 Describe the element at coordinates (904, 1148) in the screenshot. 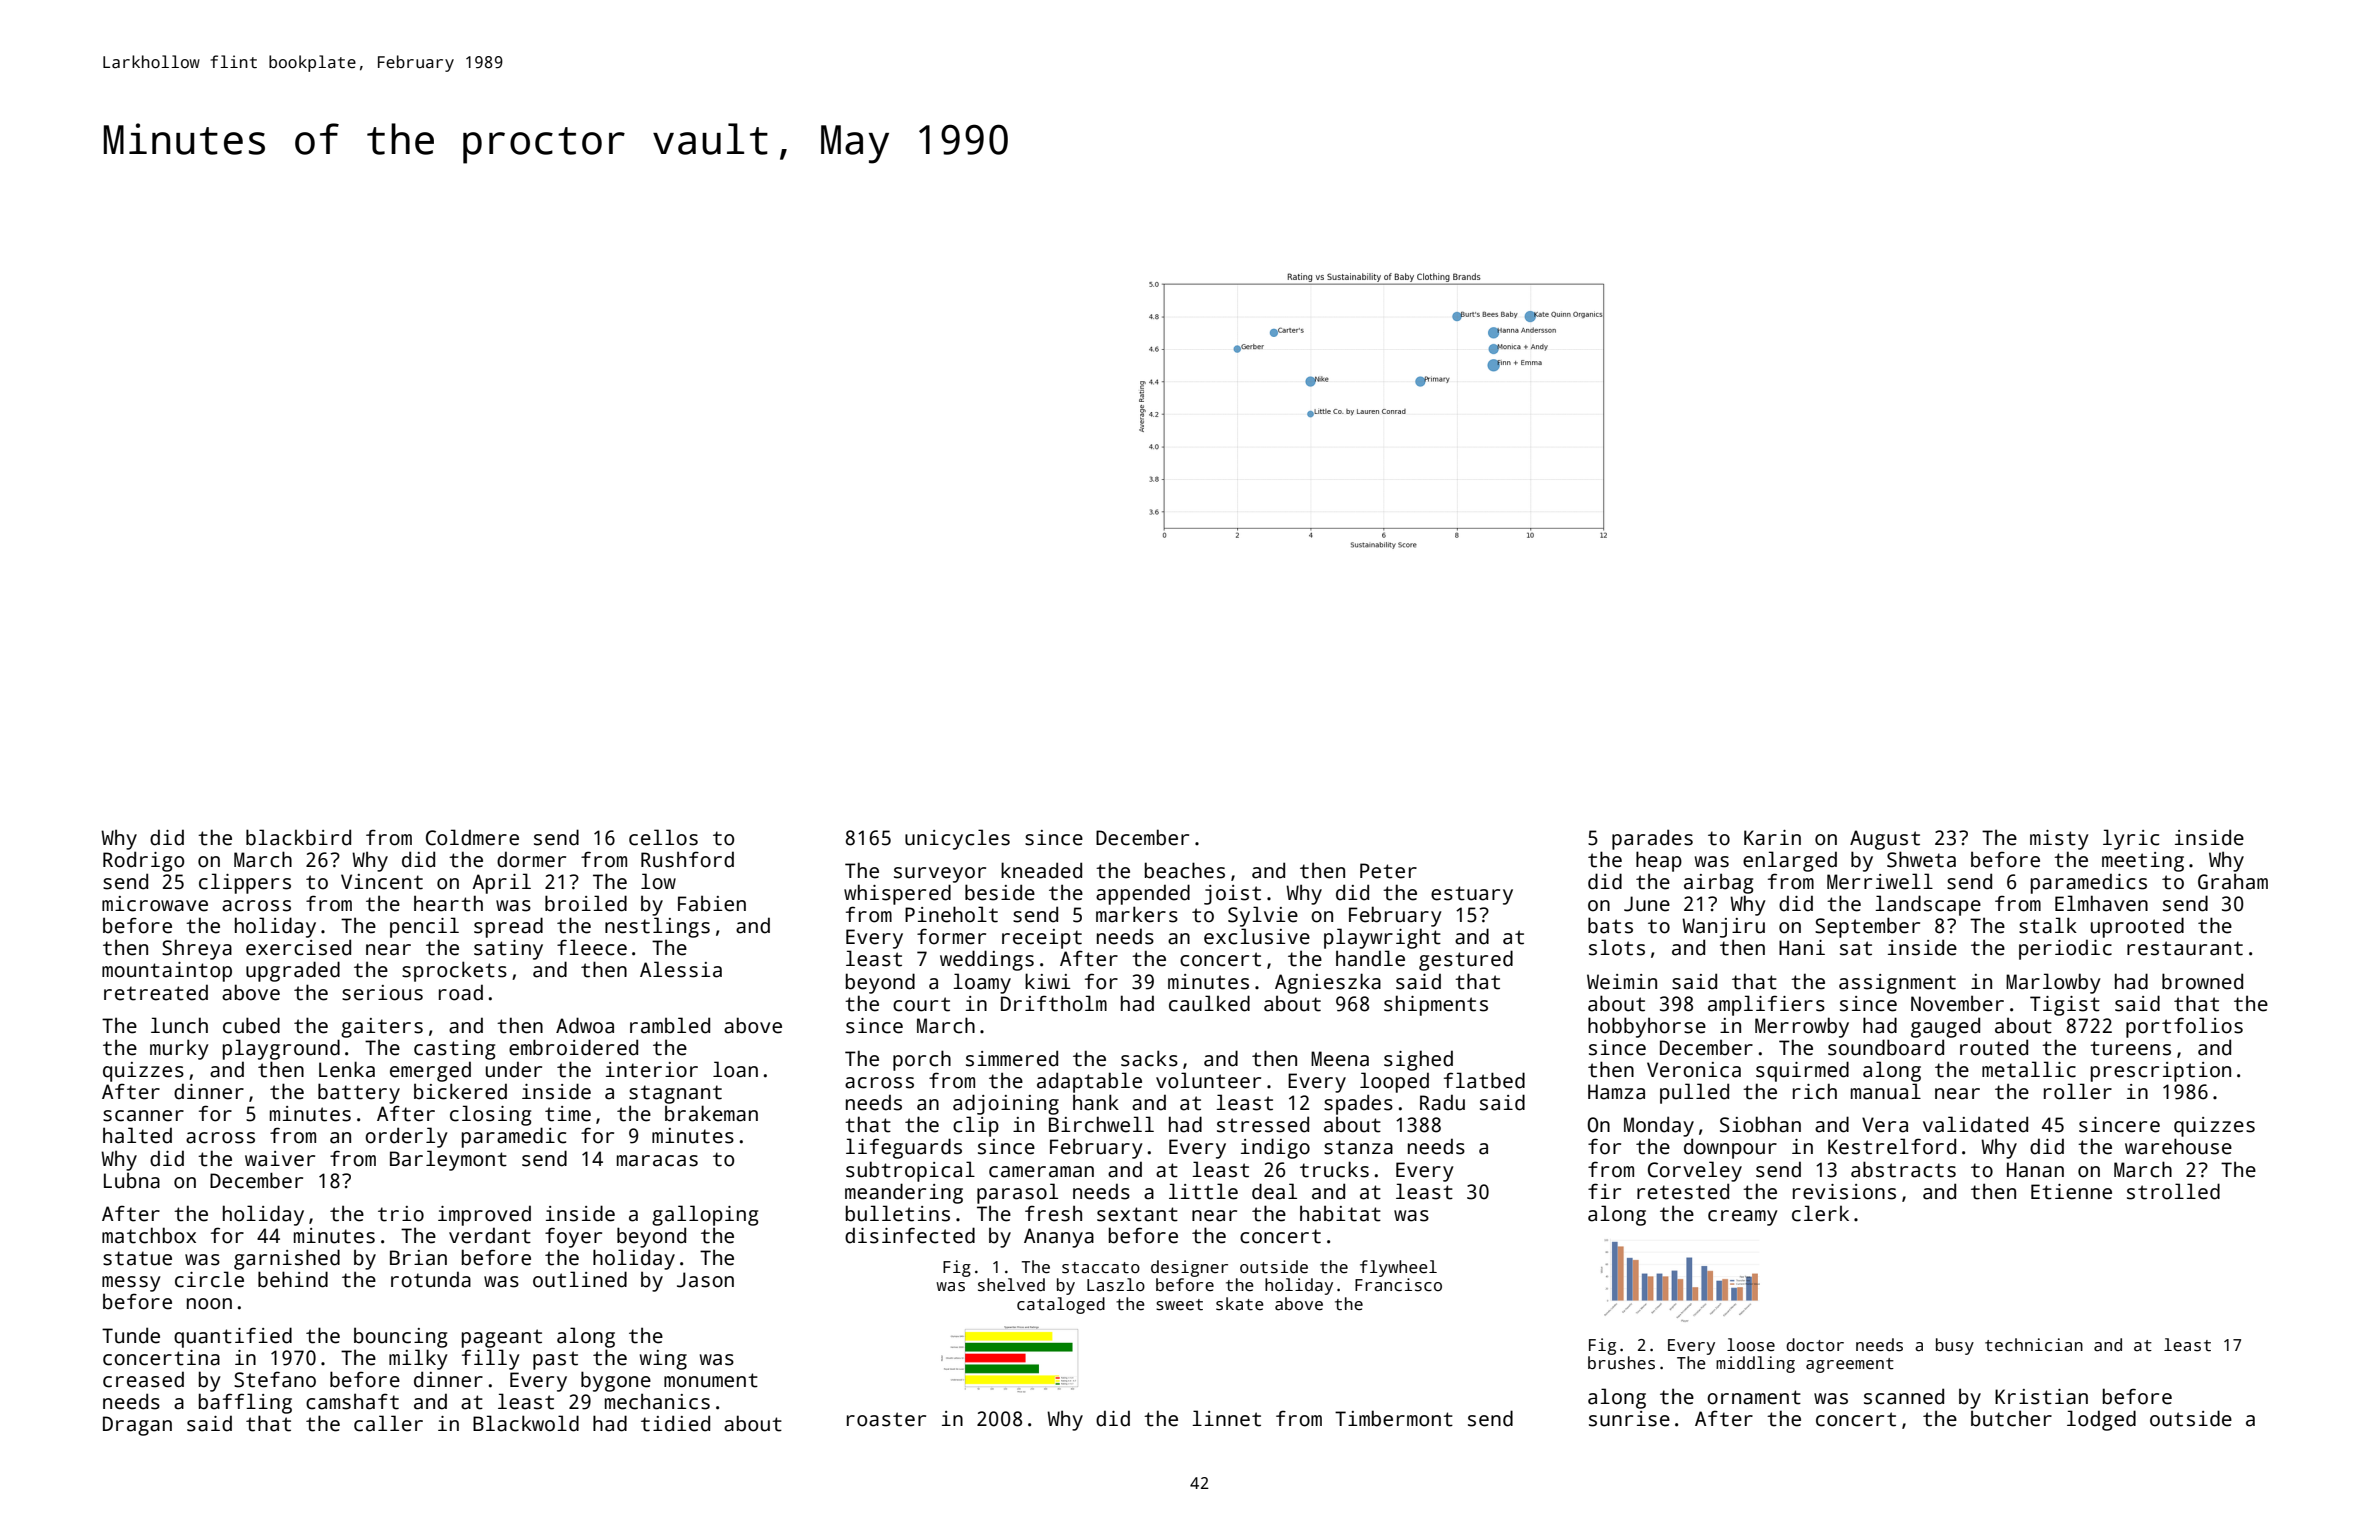

I see `lifeguards` at that location.
